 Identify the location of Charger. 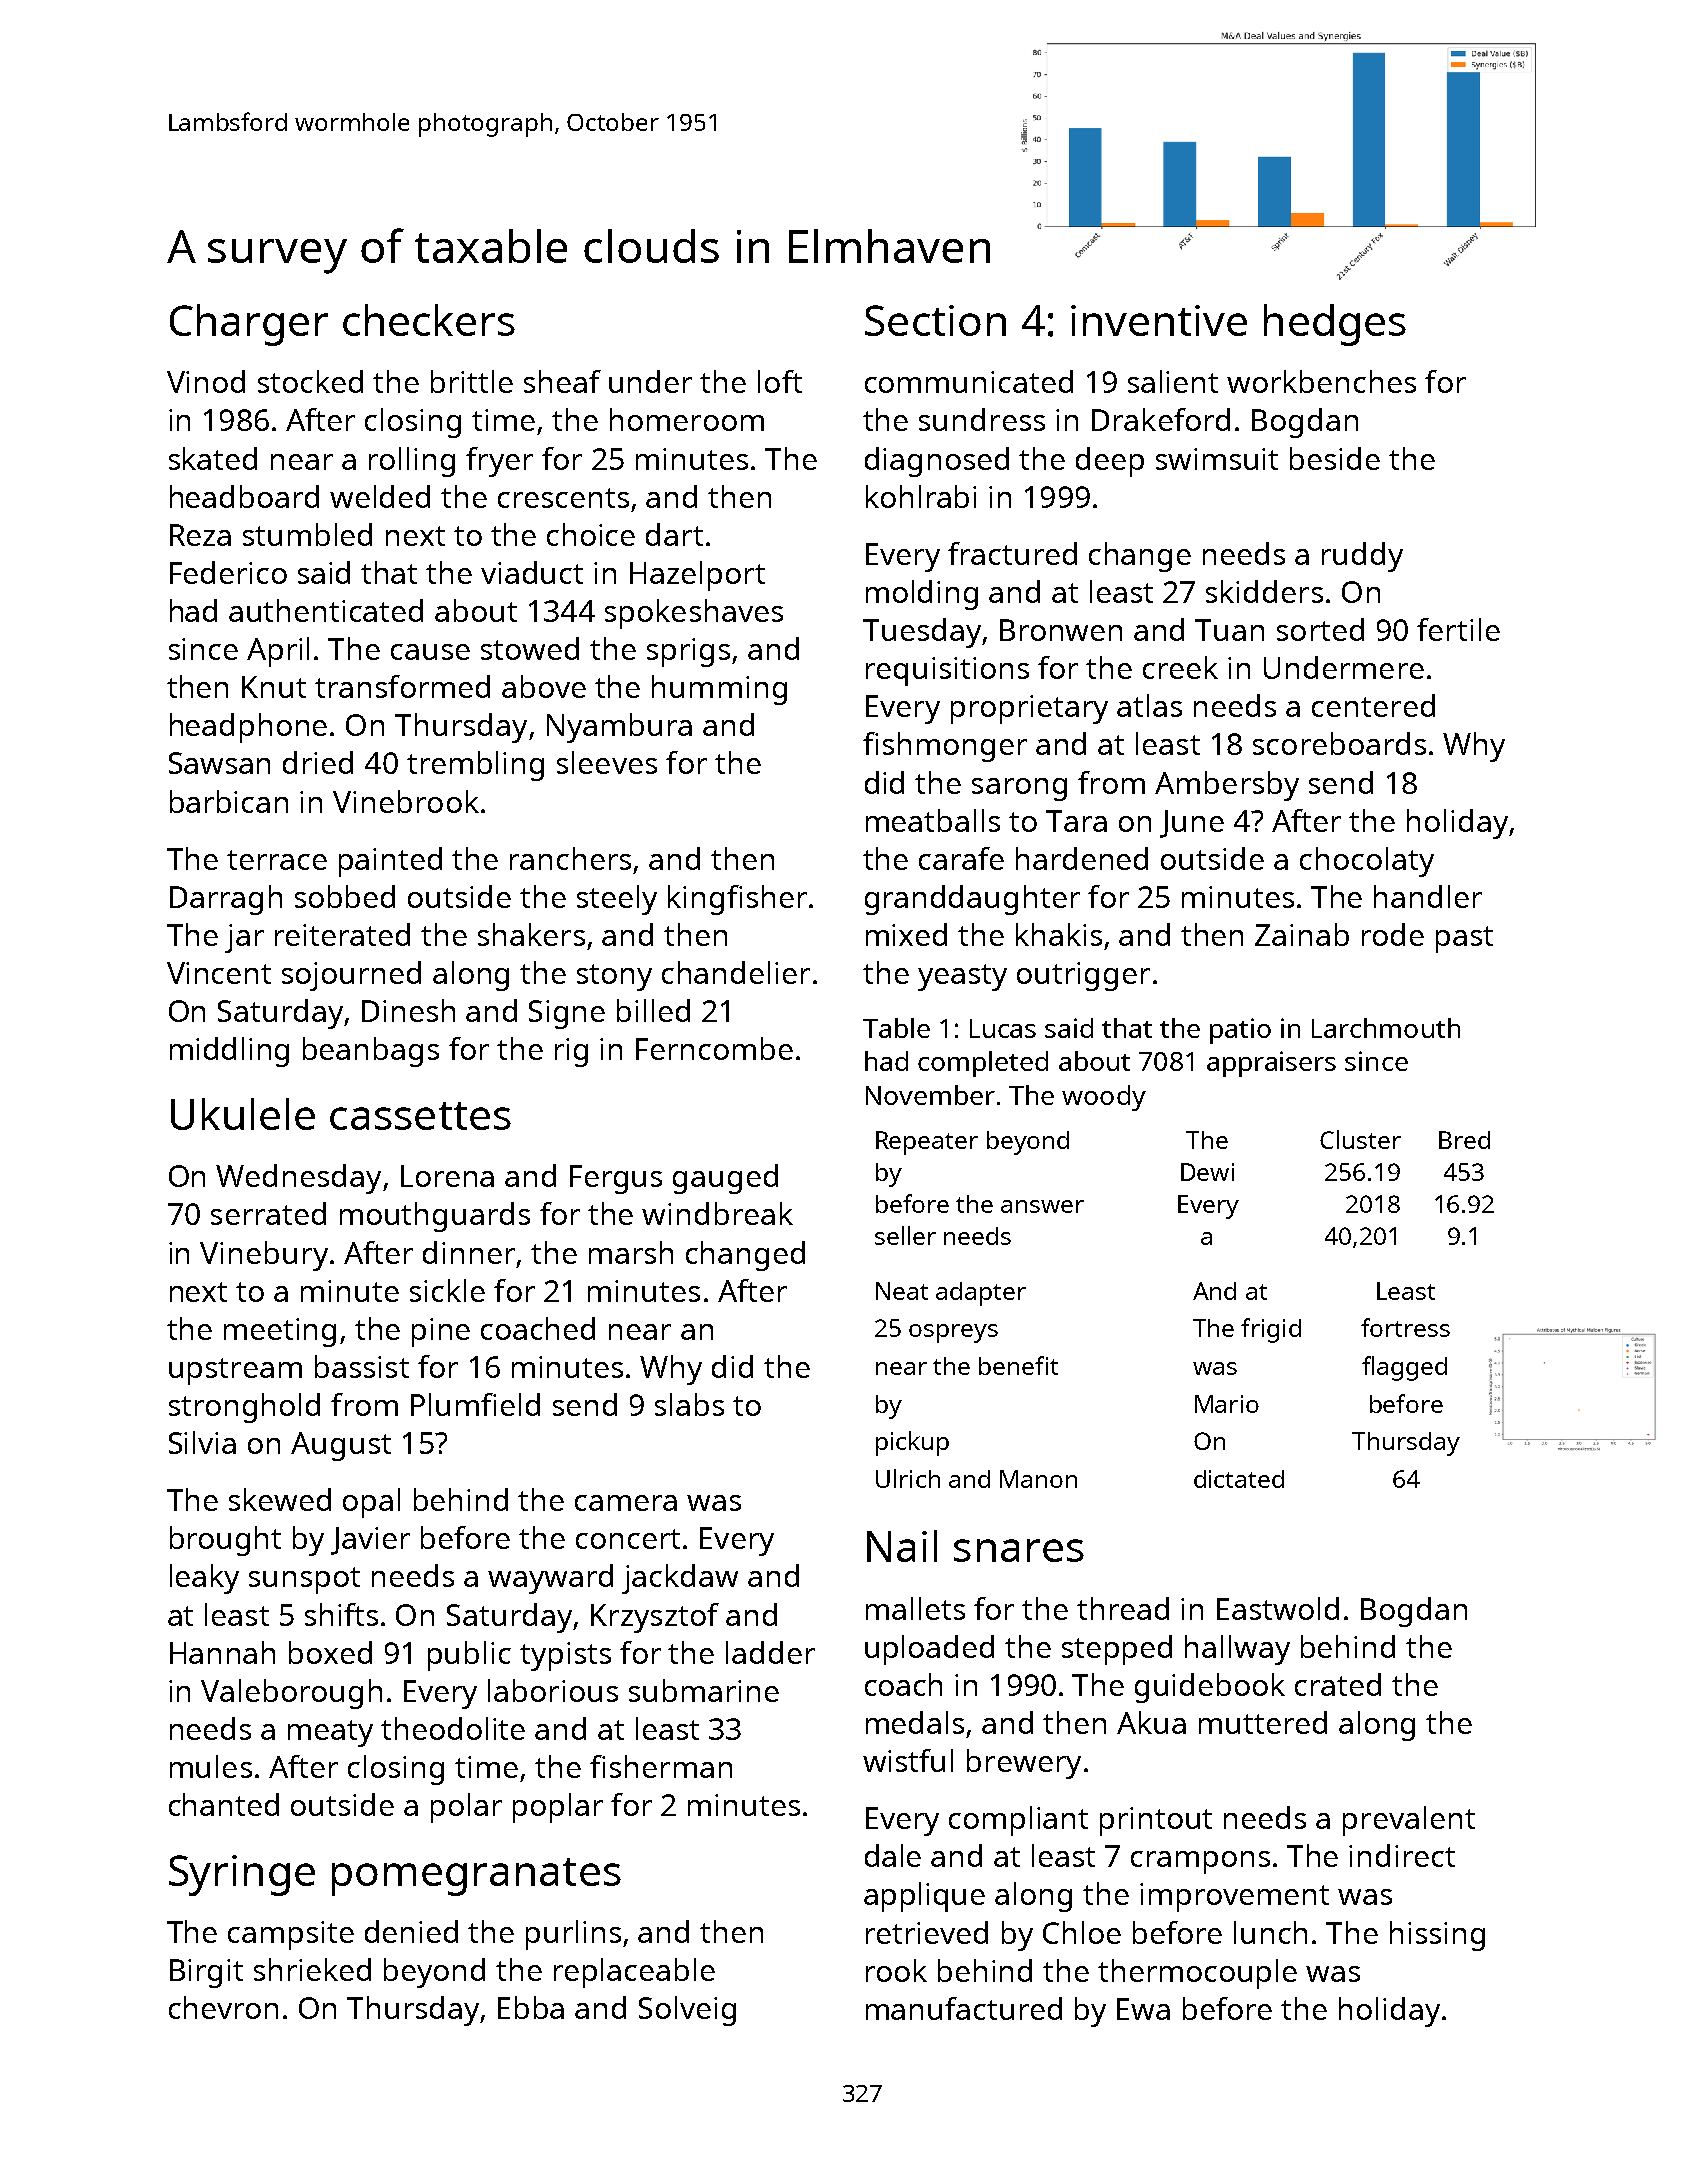
(249, 325).
